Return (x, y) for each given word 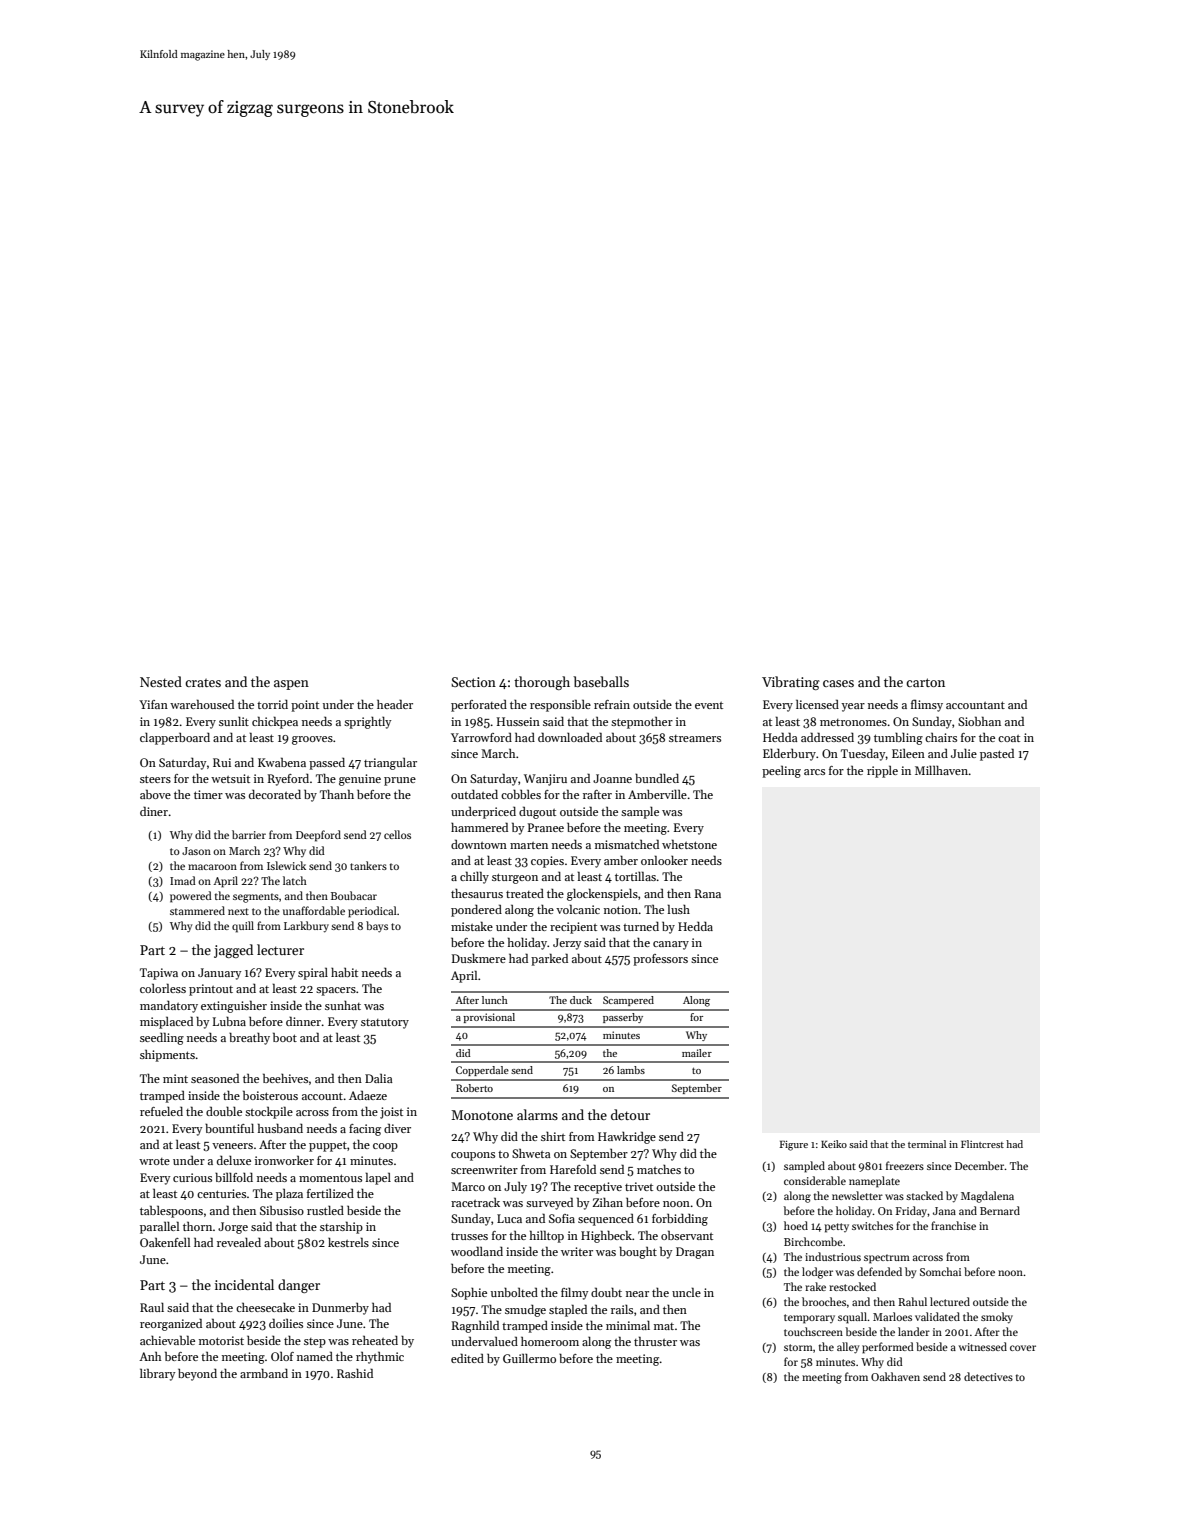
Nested (161, 681)
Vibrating (791, 683)
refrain (612, 704)
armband (264, 1373)
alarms (537, 1114)
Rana (708, 893)
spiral (313, 973)
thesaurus (477, 893)
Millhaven (942, 770)
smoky (997, 1318)
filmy (574, 1294)
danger (299, 1286)
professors (660, 960)
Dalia (379, 1078)
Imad (183, 880)
